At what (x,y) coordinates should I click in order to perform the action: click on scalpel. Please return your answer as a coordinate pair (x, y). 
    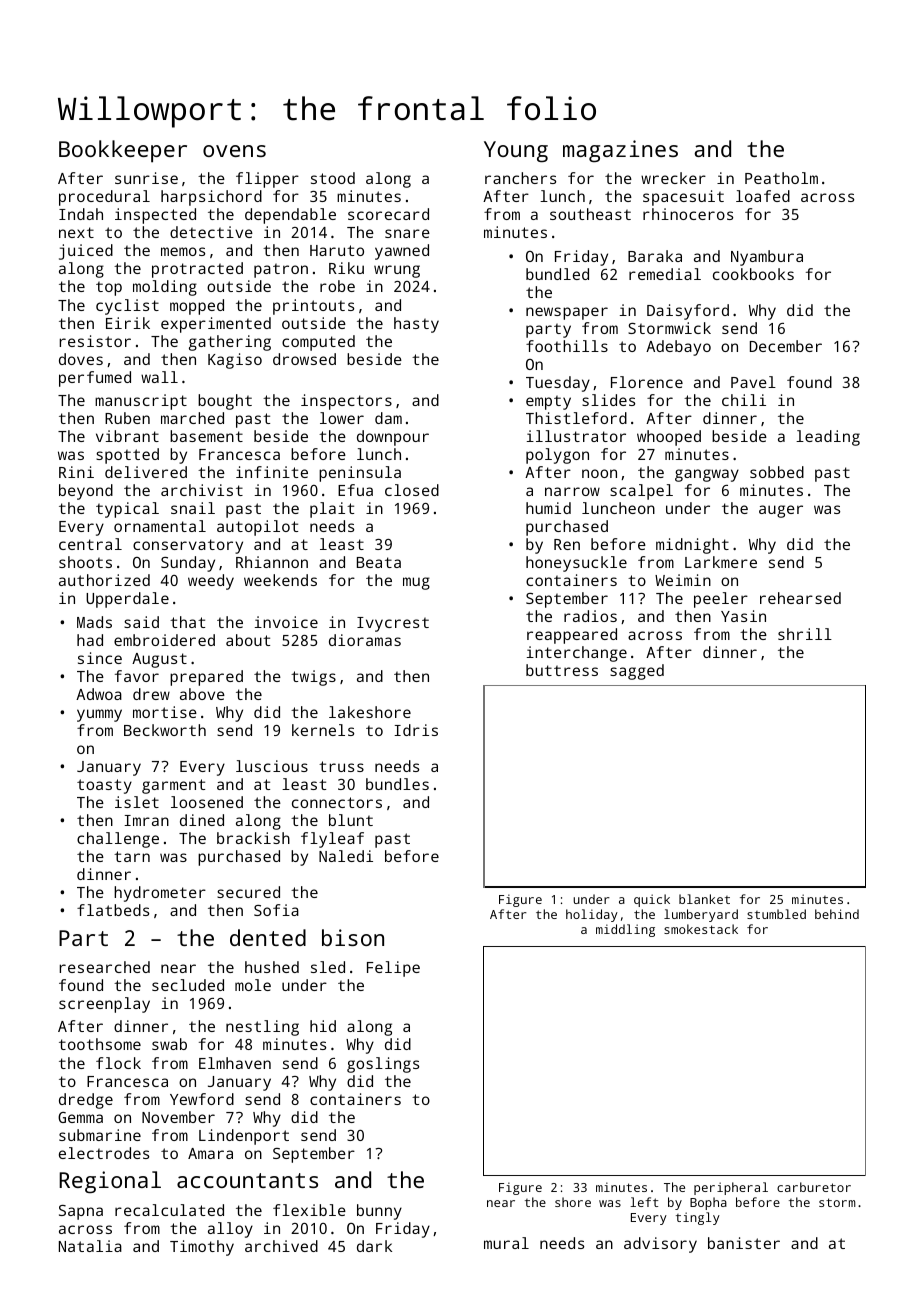
    Looking at the image, I should click on (641, 492).
